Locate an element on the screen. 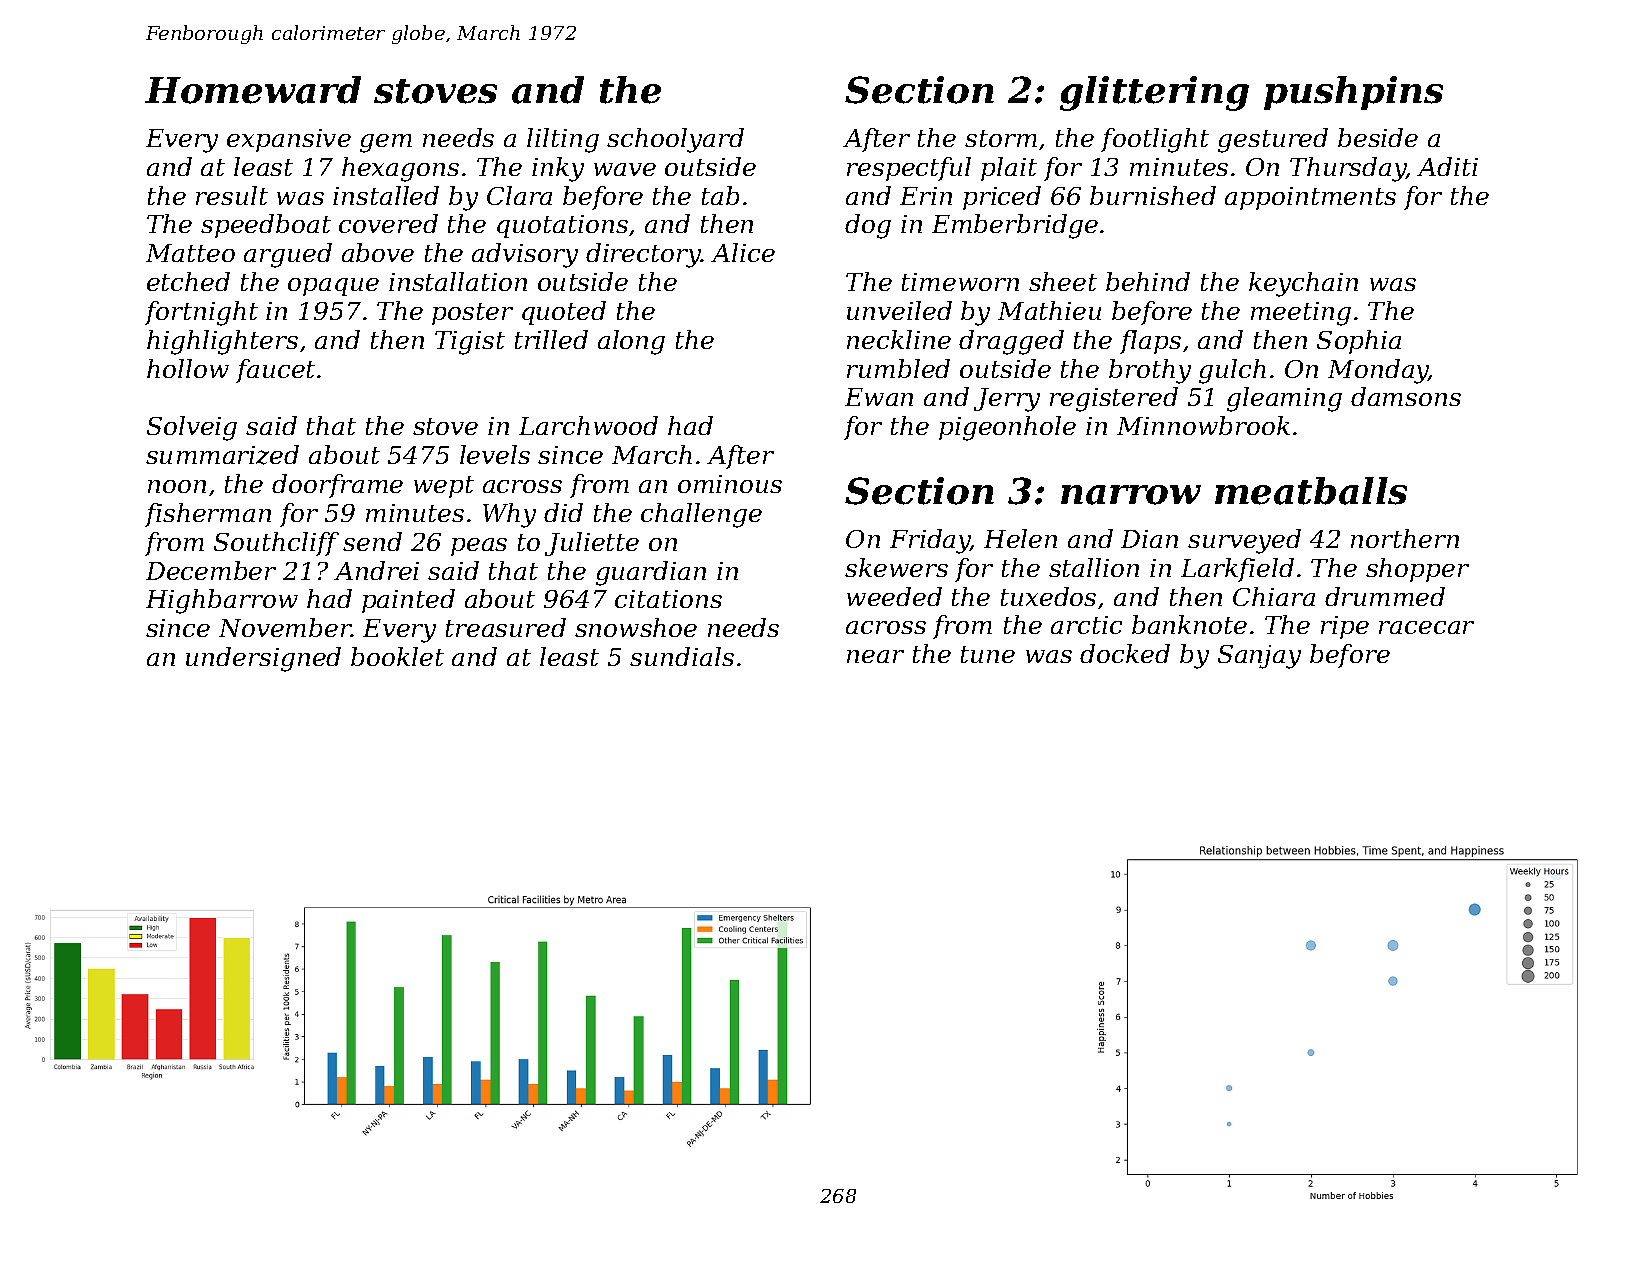 This screenshot has width=1641, height=1268. undersigned is located at coordinates (263, 659).
